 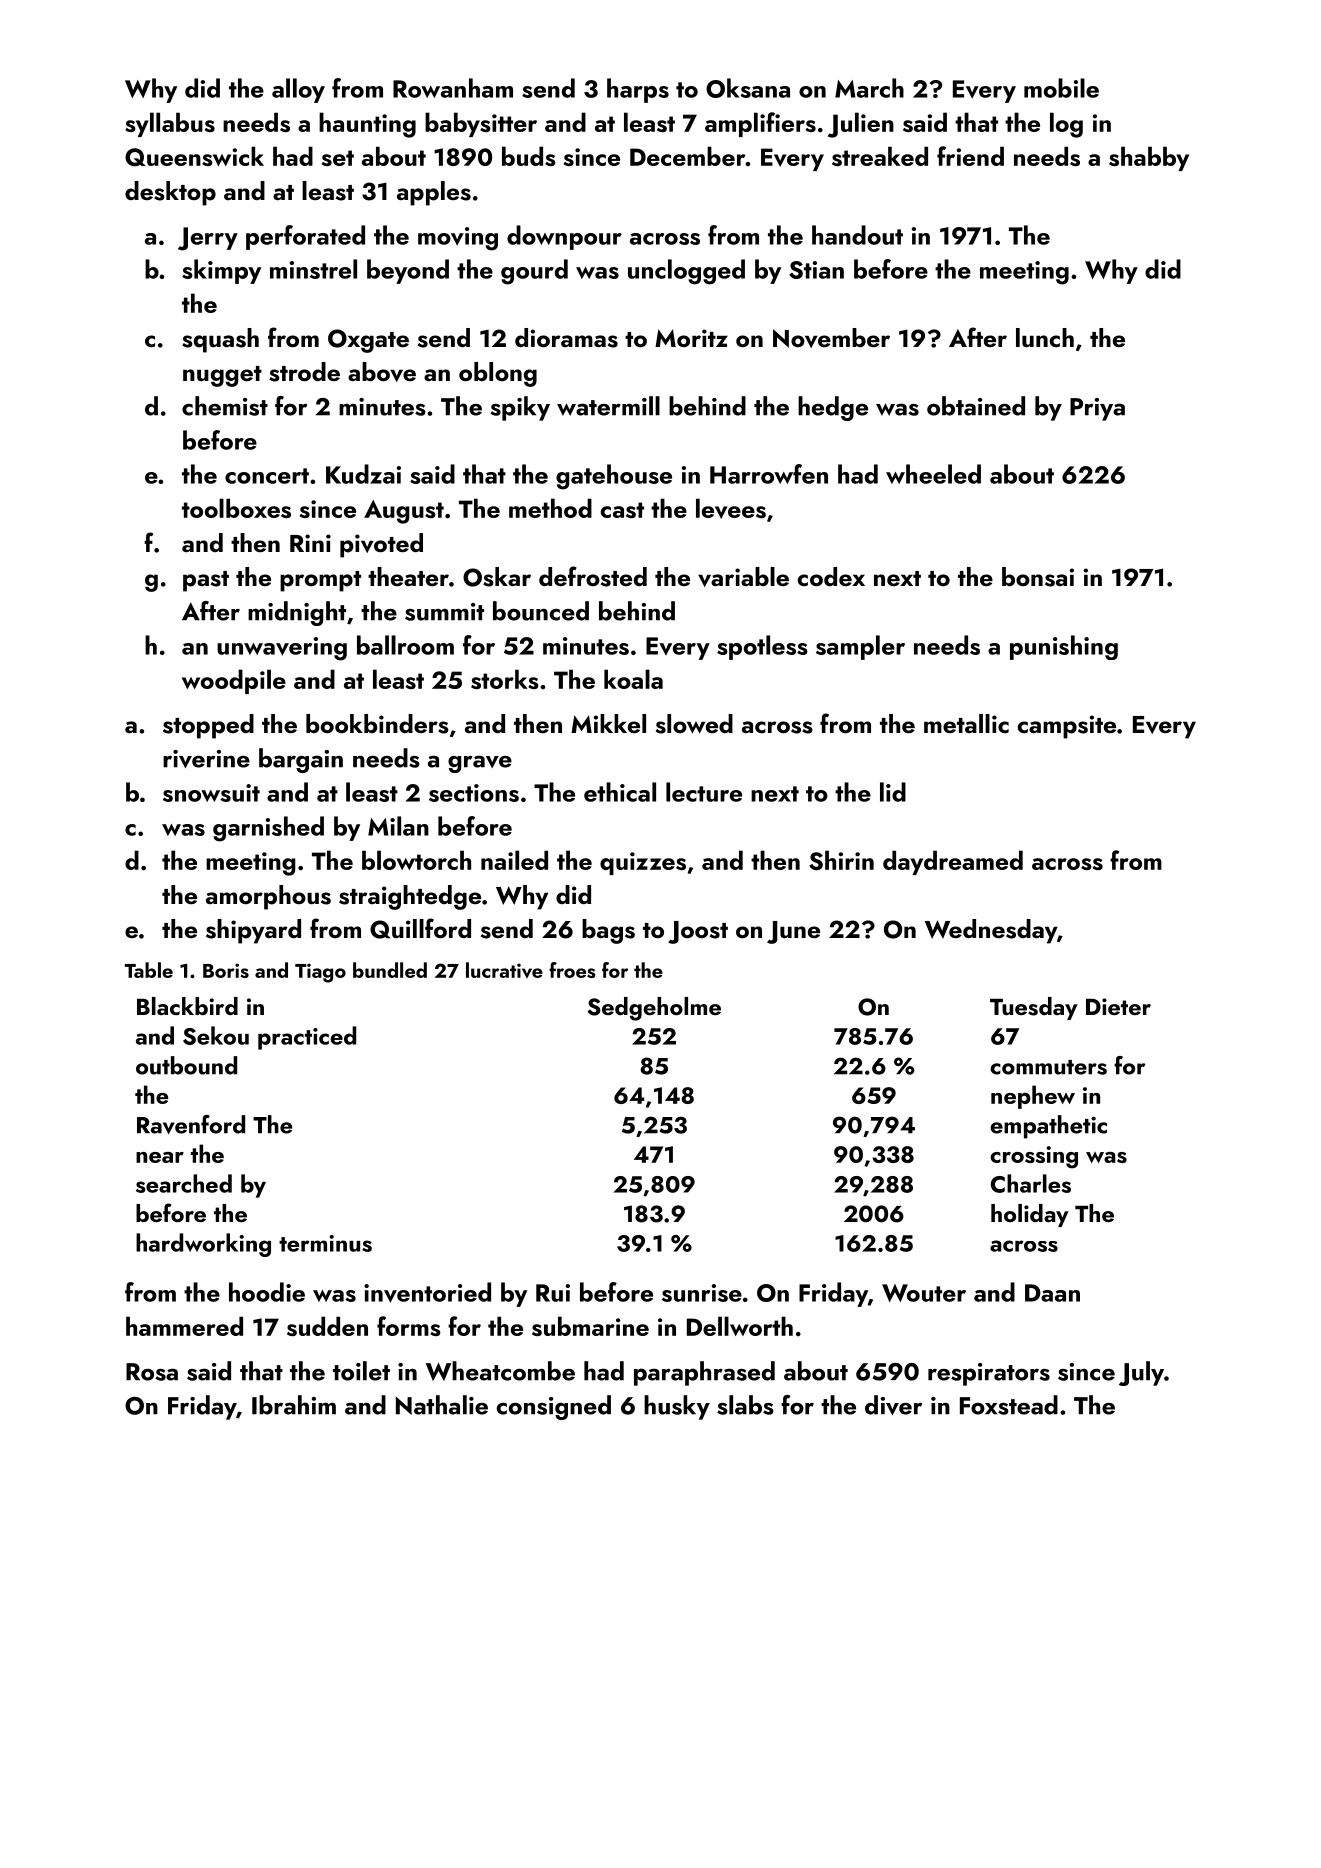 What do you see at coordinates (748, 88) in the page?
I see `Oksana` at bounding box center [748, 88].
